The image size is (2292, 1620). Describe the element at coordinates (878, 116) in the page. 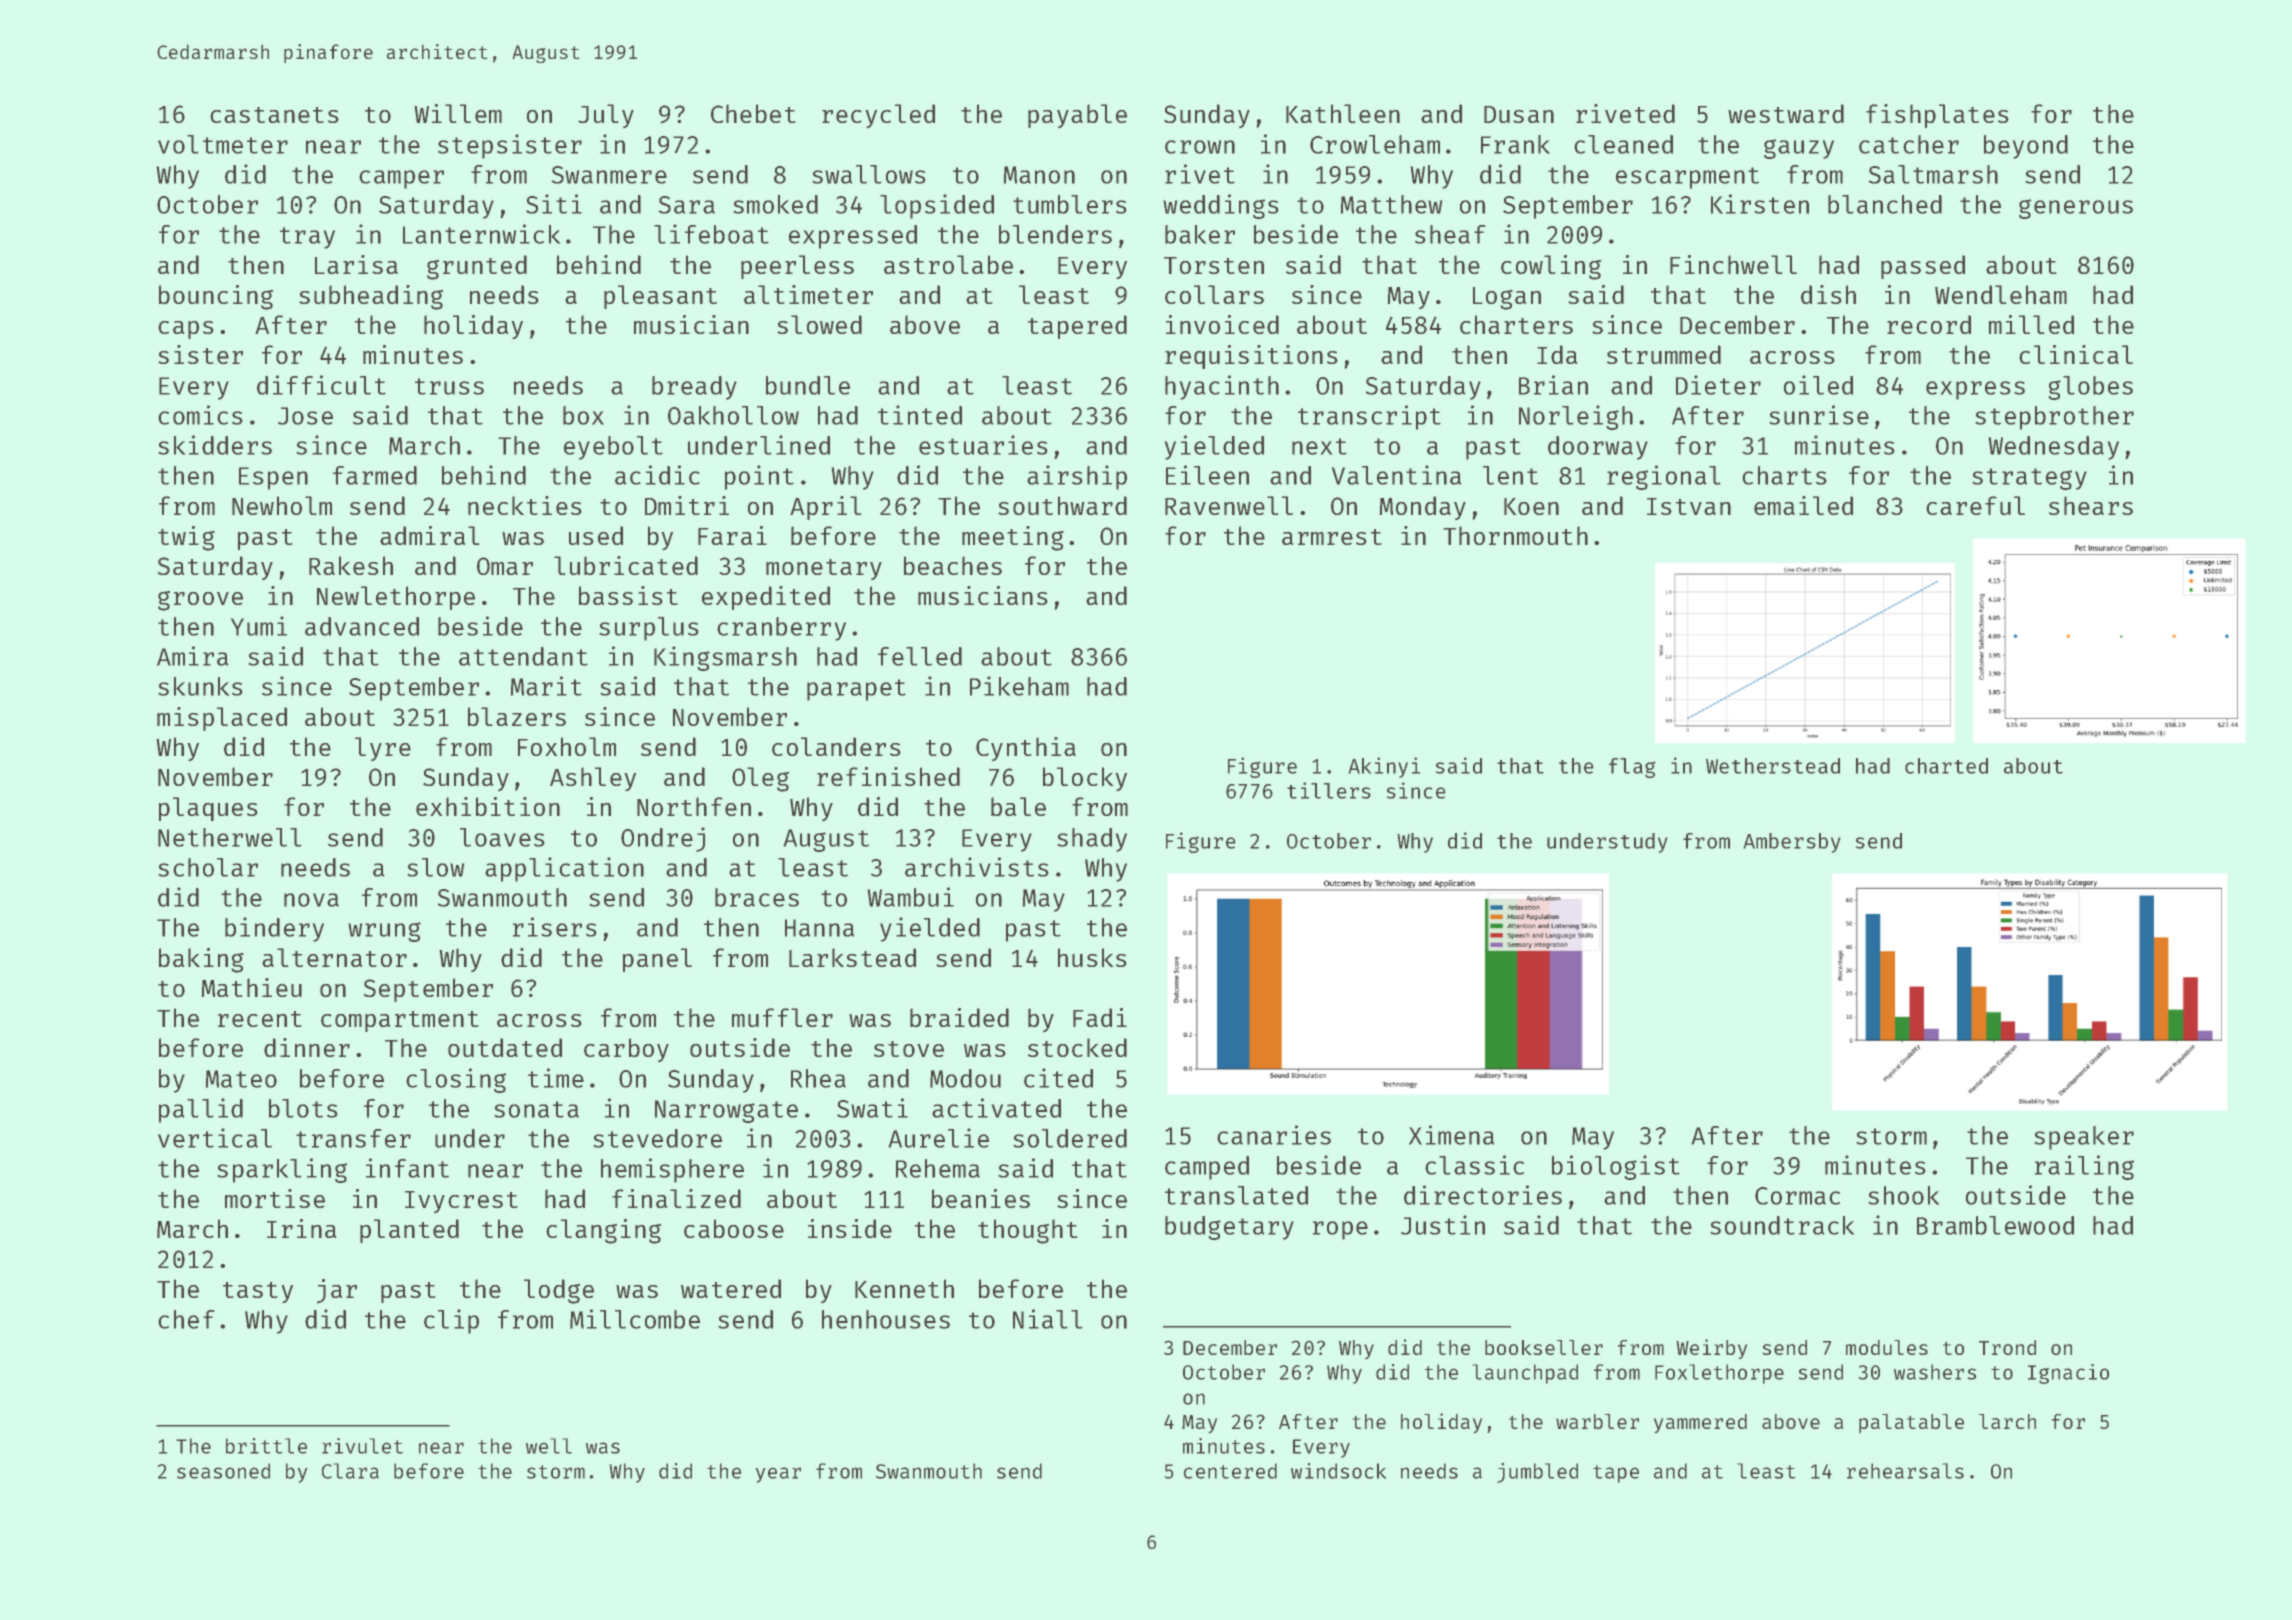

I see `recycled` at that location.
